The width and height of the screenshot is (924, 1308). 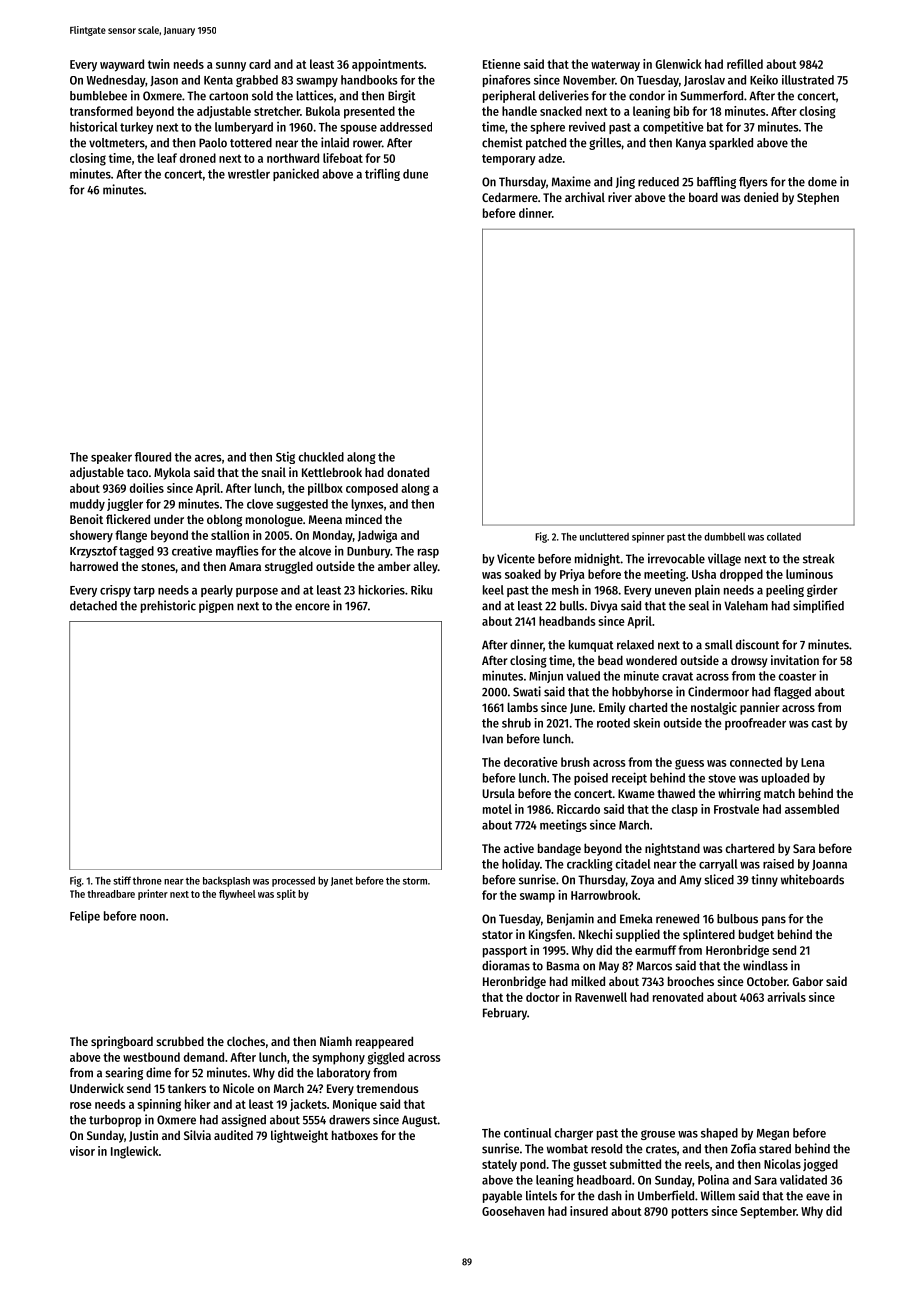 What do you see at coordinates (355, 1105) in the screenshot?
I see `Monique` at bounding box center [355, 1105].
